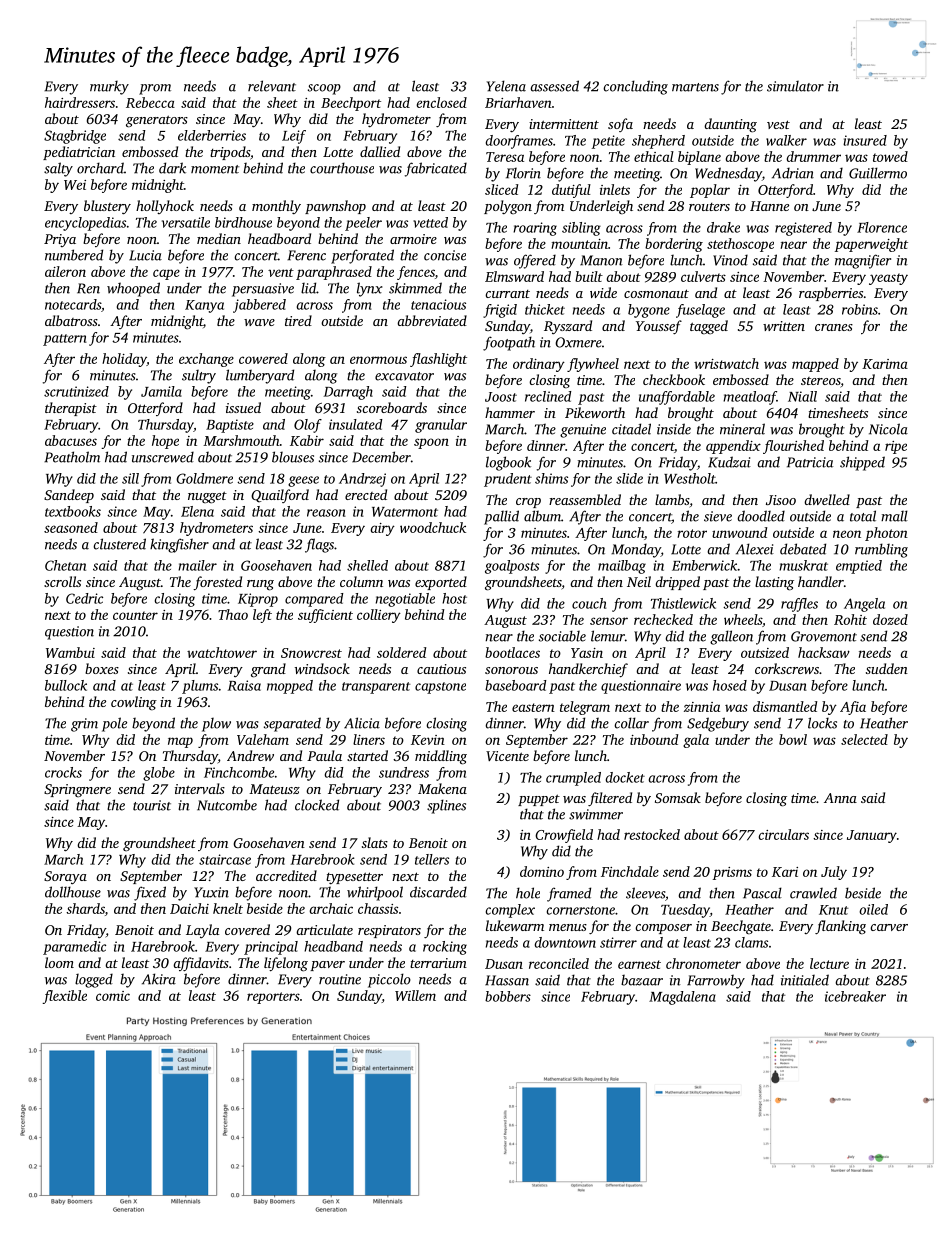 This screenshot has height=1233, width=952. I want to click on mapped, so click(815, 365).
